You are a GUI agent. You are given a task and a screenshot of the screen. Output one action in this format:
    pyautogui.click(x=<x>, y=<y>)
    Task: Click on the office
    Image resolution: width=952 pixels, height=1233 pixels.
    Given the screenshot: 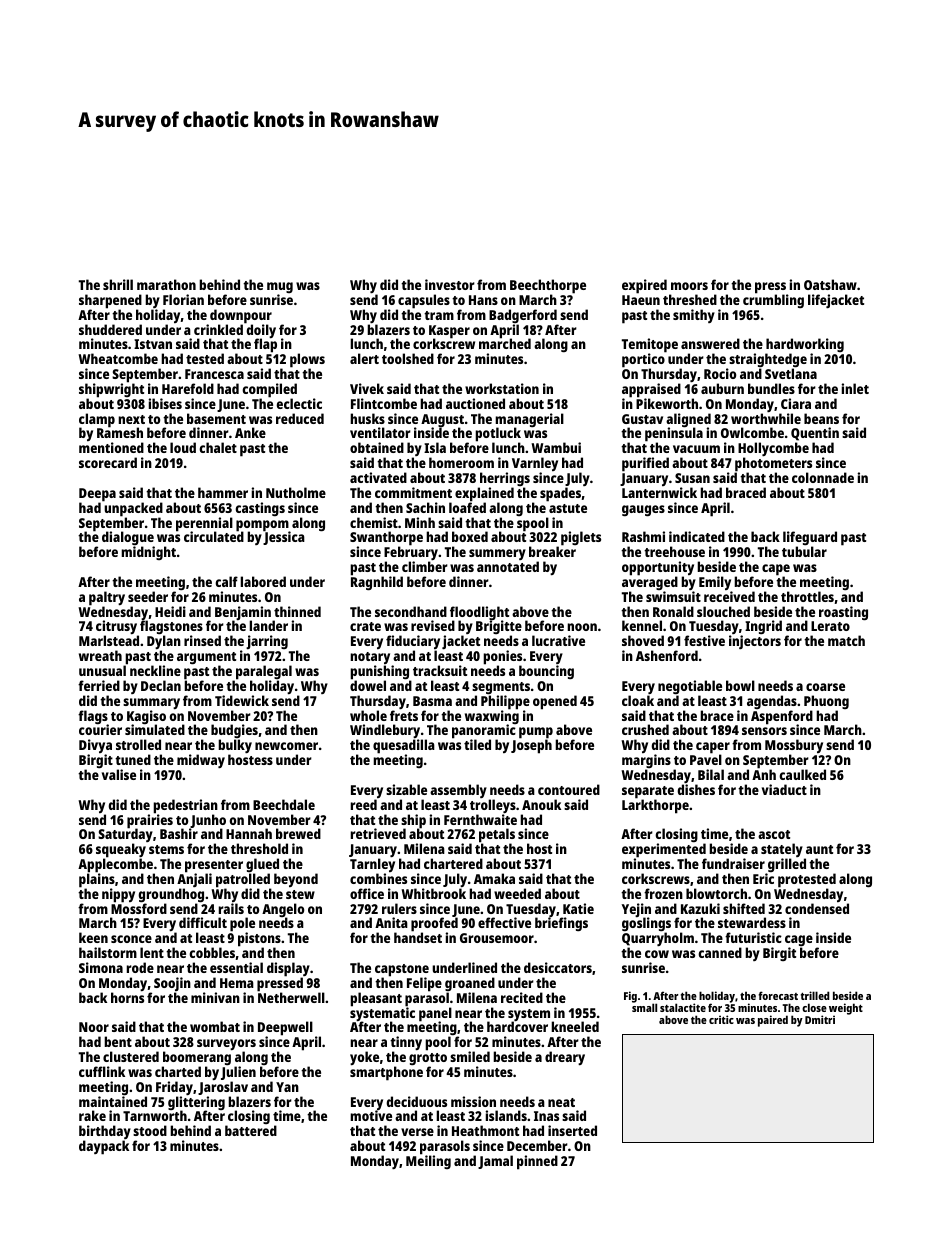 What is the action you would take?
    pyautogui.click(x=367, y=893)
